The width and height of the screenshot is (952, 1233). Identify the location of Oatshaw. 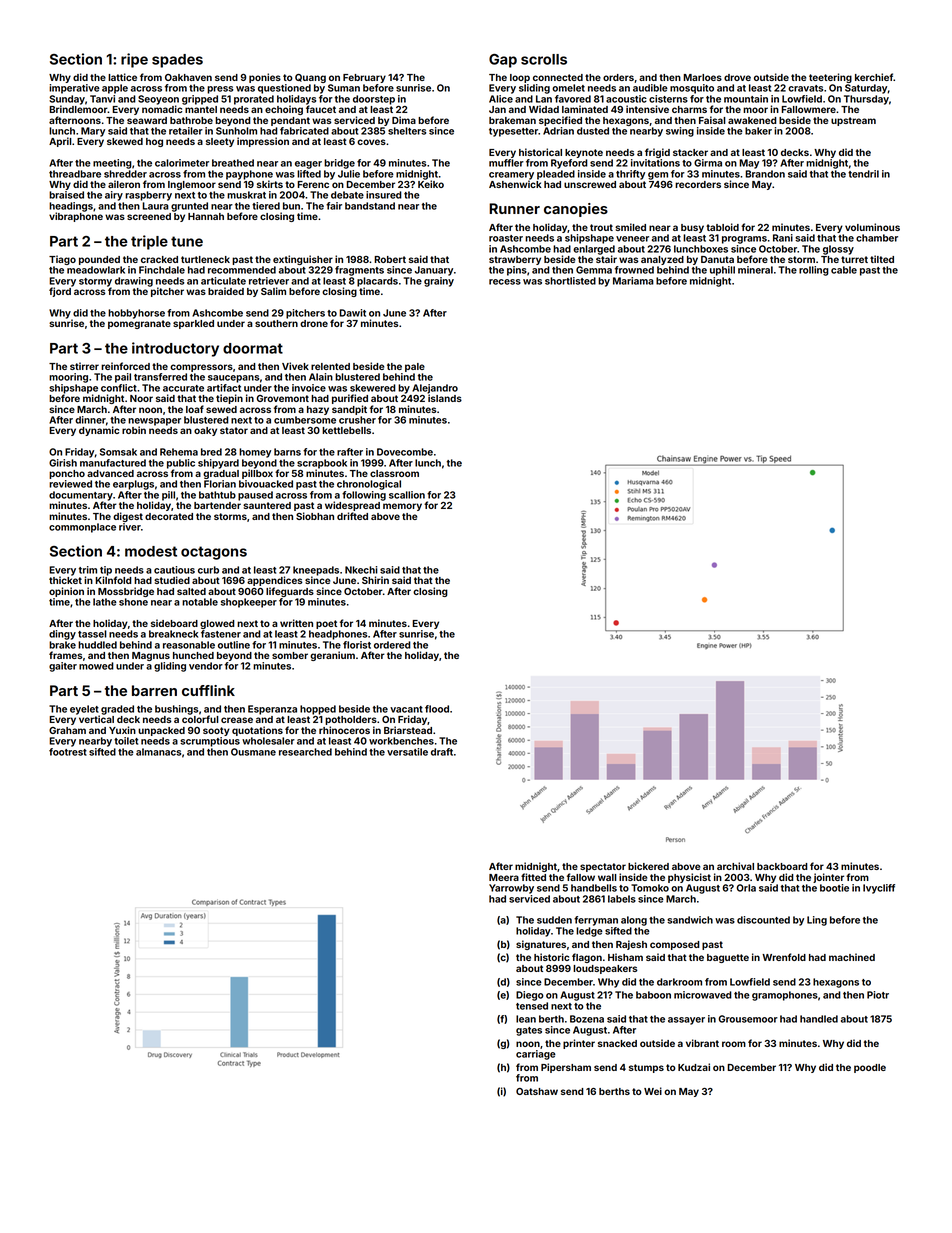
(537, 1091).
